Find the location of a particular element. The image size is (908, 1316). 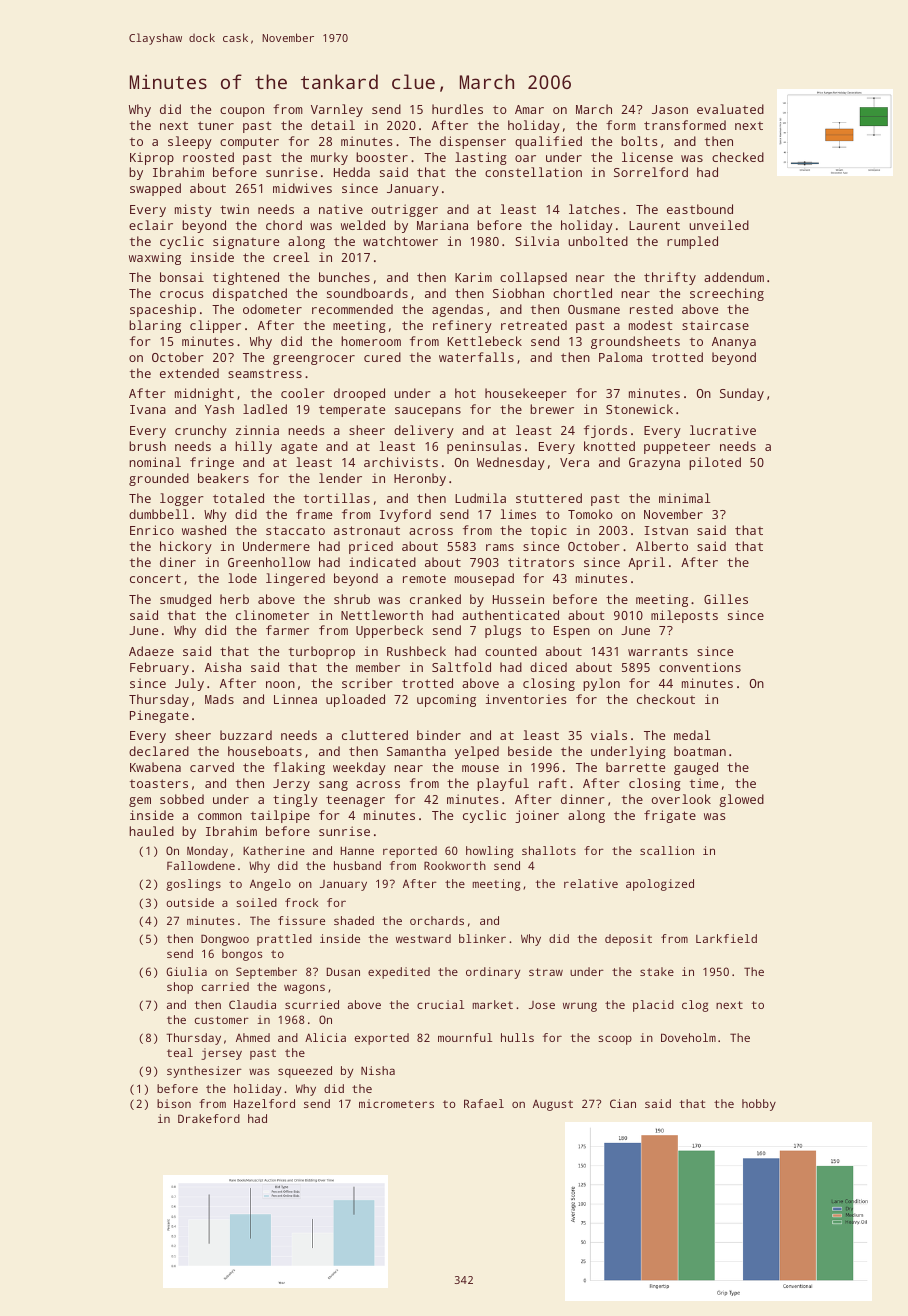

sleepy is located at coordinates (190, 142).
